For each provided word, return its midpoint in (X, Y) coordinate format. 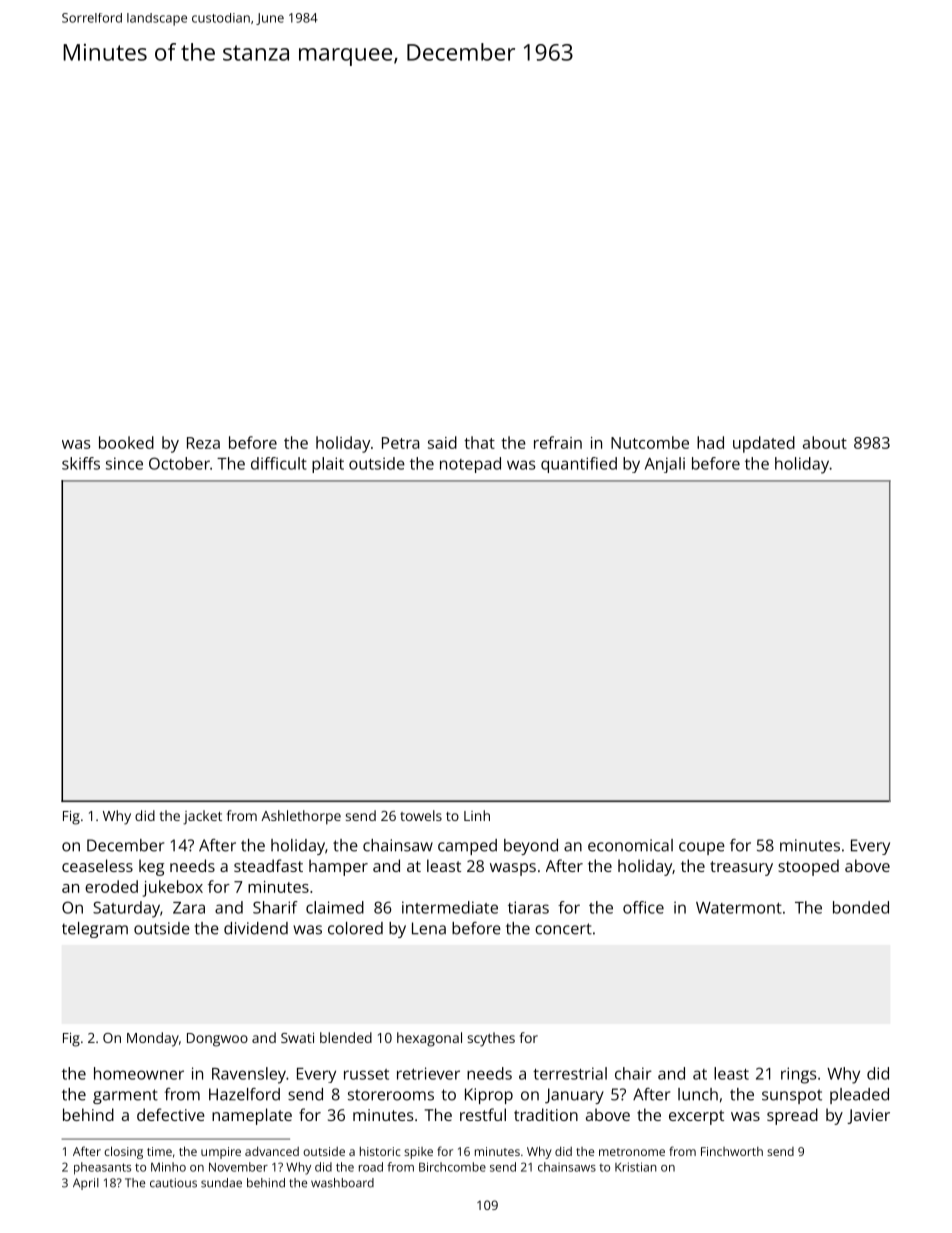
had (710, 442)
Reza (203, 443)
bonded (861, 907)
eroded (111, 886)
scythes (491, 1039)
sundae (221, 1183)
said (442, 442)
